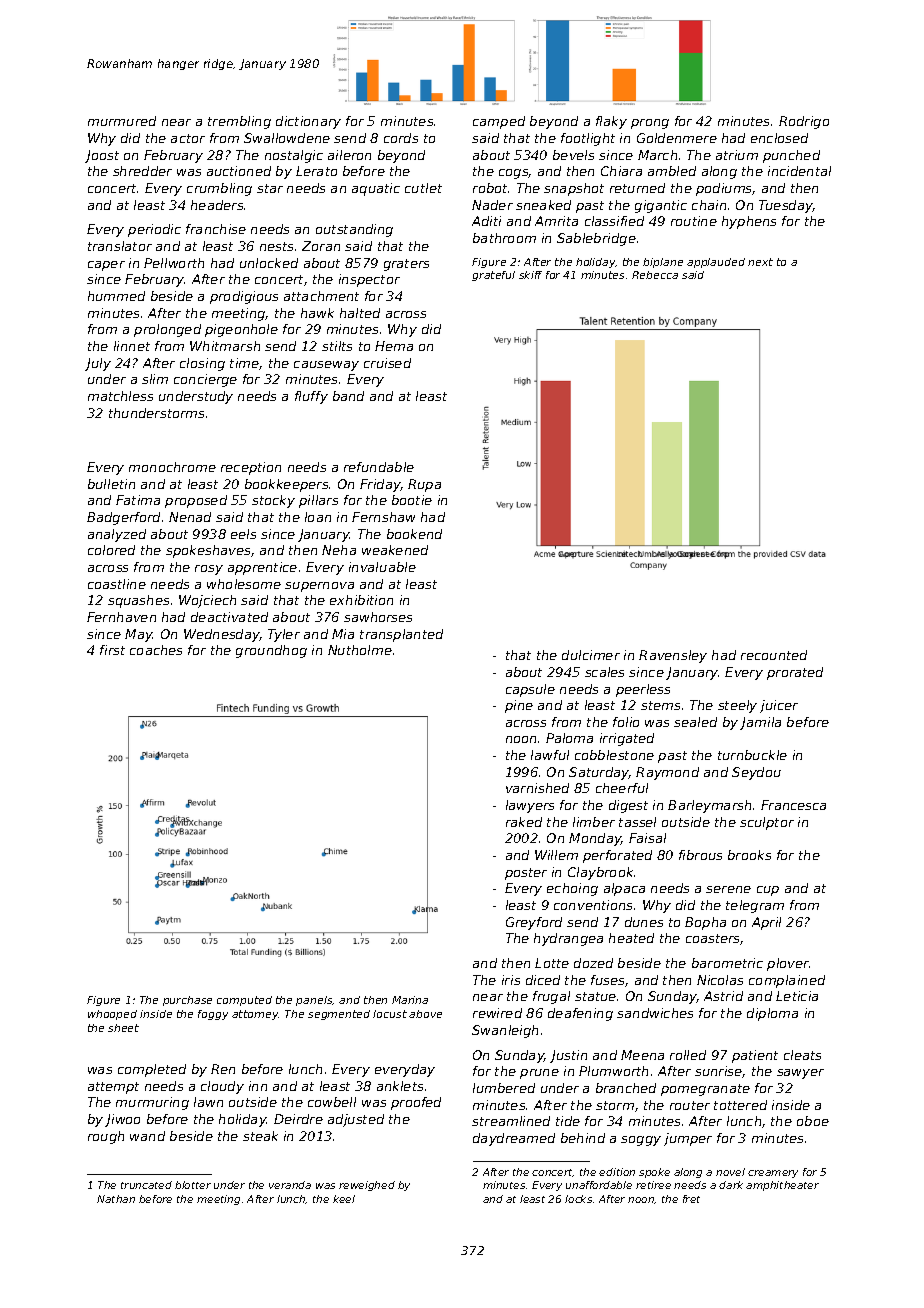 The width and height of the document is (924, 1308). Describe the element at coordinates (626, 722) in the document. I see `folio` at that location.
